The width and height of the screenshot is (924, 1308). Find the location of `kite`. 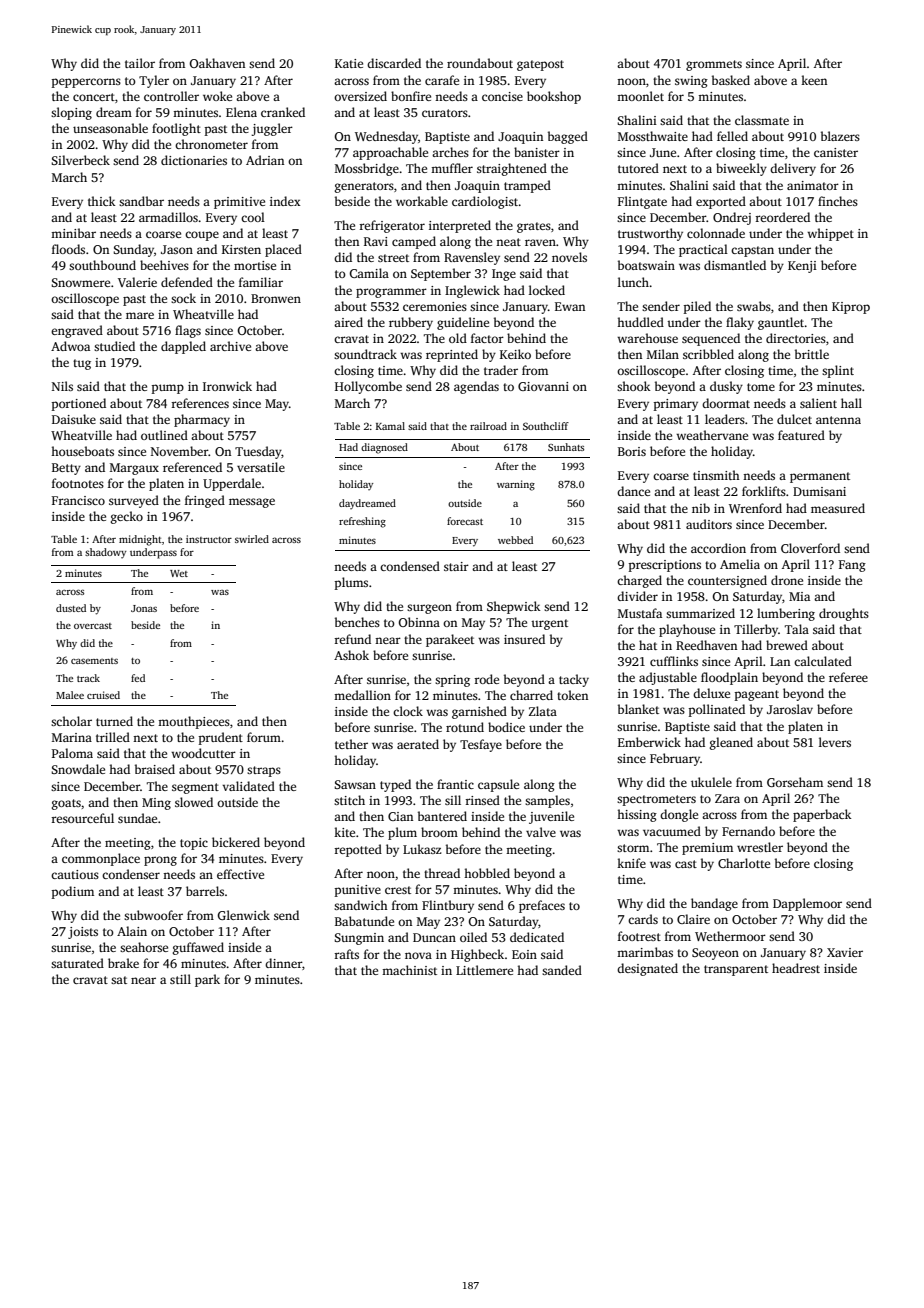

kite is located at coordinates (344, 832).
